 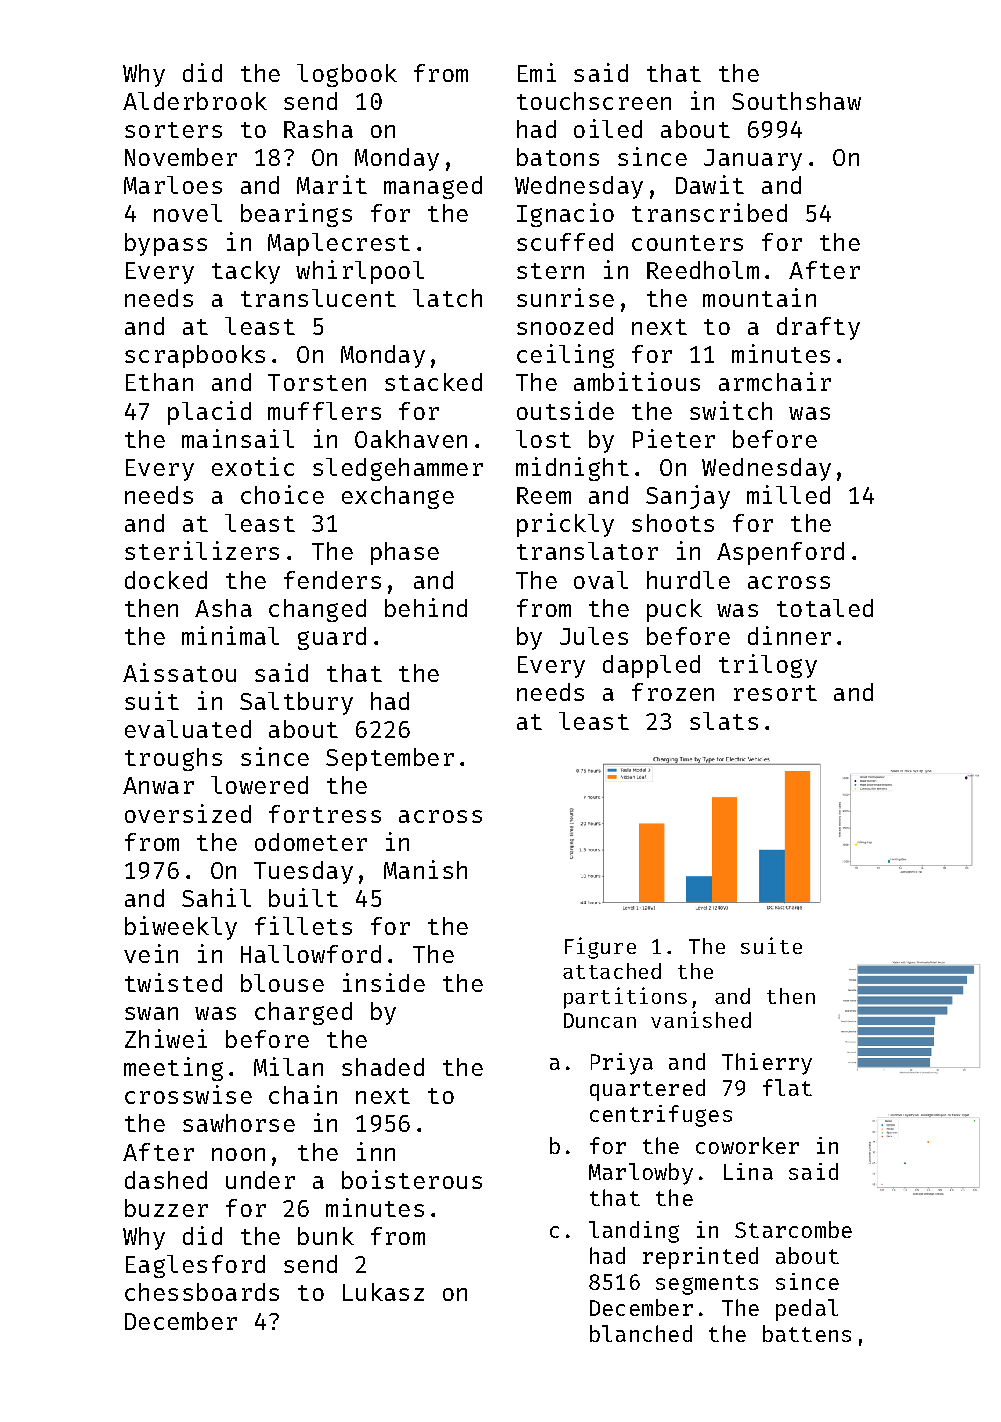 What do you see at coordinates (383, 1292) in the page?
I see `Lukasz` at bounding box center [383, 1292].
